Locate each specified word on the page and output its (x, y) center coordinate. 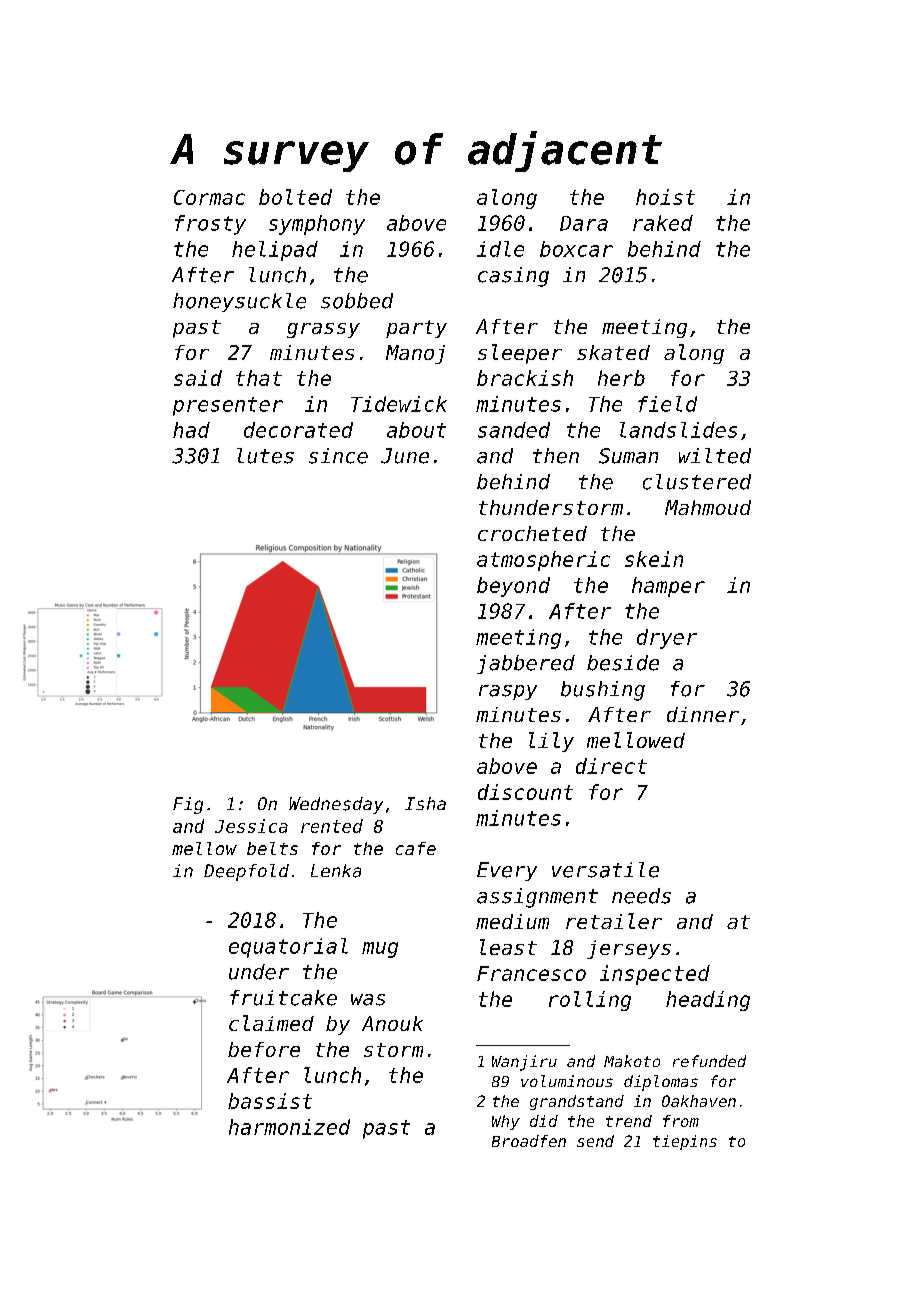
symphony (317, 225)
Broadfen (529, 1141)
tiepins (685, 1142)
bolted (295, 197)
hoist (665, 197)
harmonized (289, 1127)
